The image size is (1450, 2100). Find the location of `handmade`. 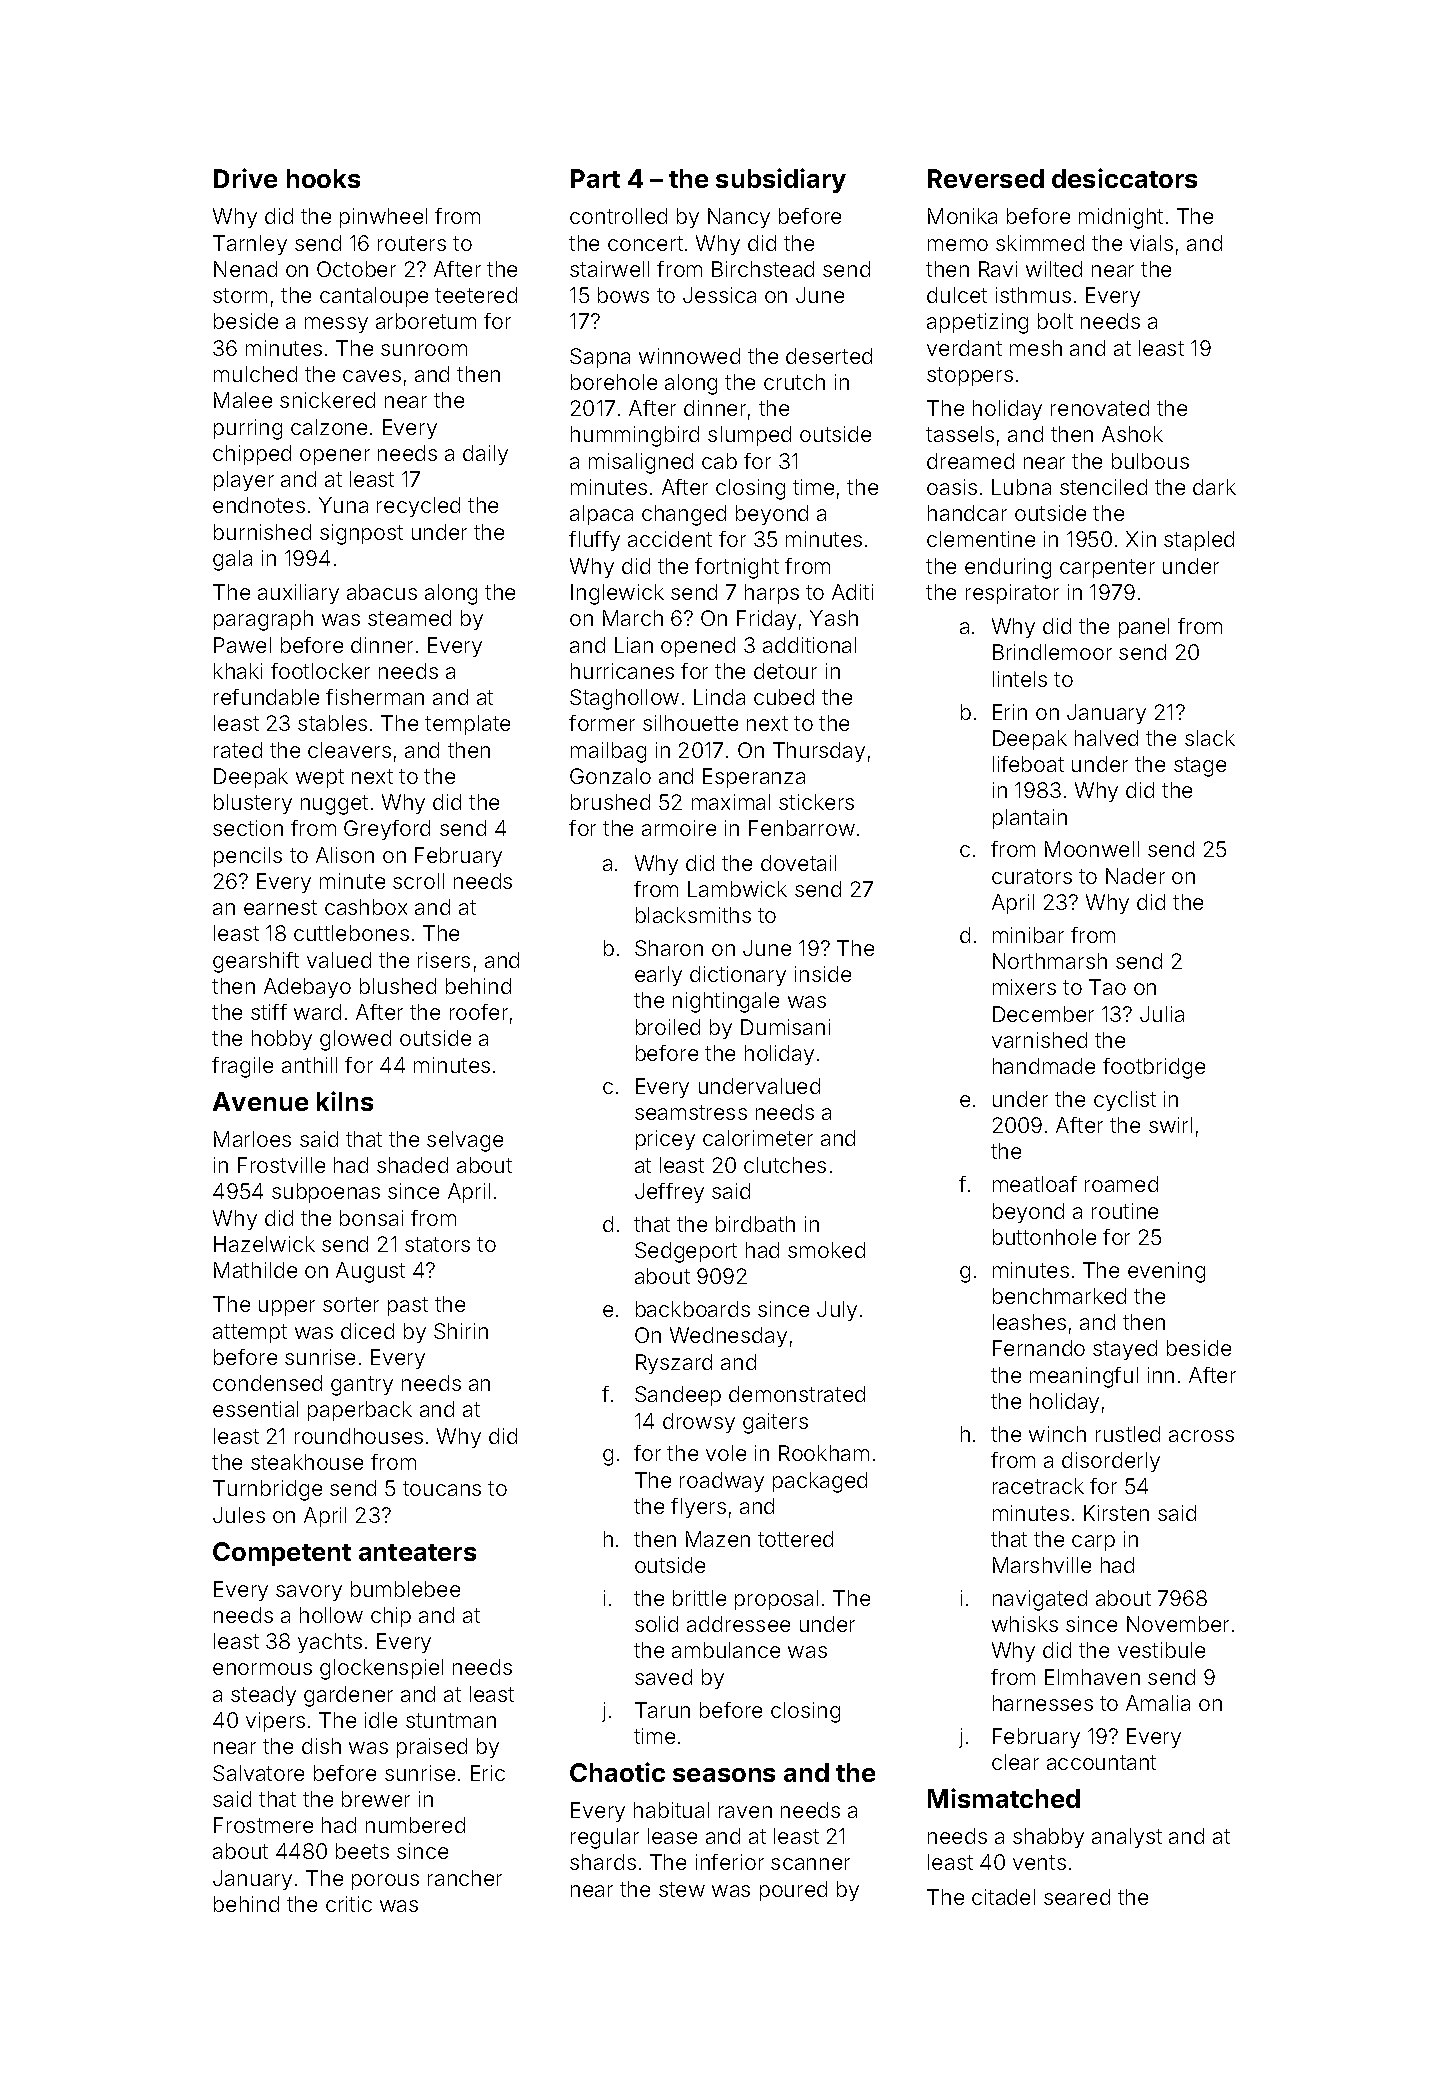

handmade is located at coordinates (1044, 1066).
